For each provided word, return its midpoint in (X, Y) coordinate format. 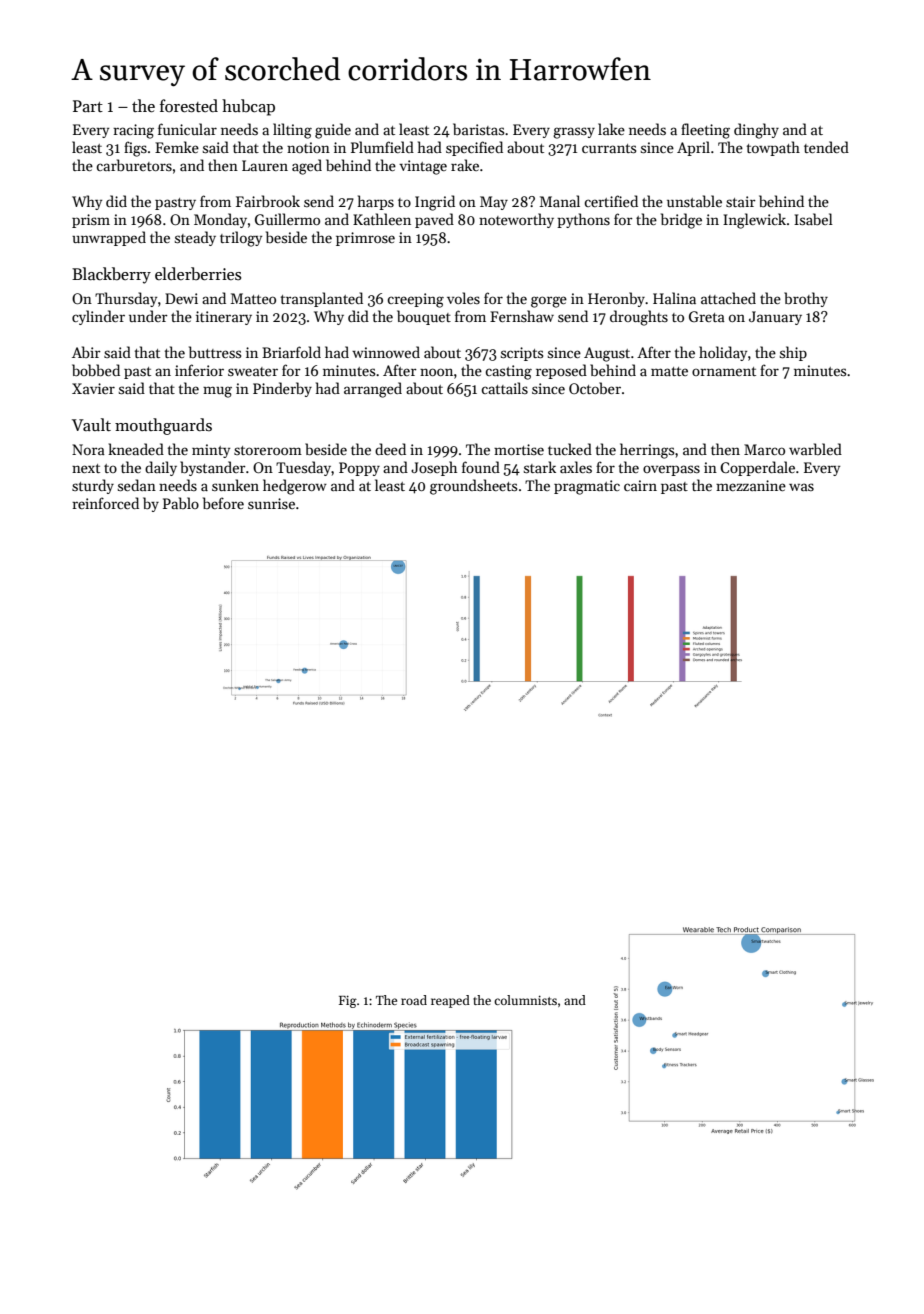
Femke (177, 147)
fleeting (705, 131)
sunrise (271, 503)
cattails (504, 388)
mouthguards (163, 426)
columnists (525, 1000)
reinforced (105, 503)
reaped (450, 1001)
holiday (723, 353)
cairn (640, 485)
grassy (574, 133)
